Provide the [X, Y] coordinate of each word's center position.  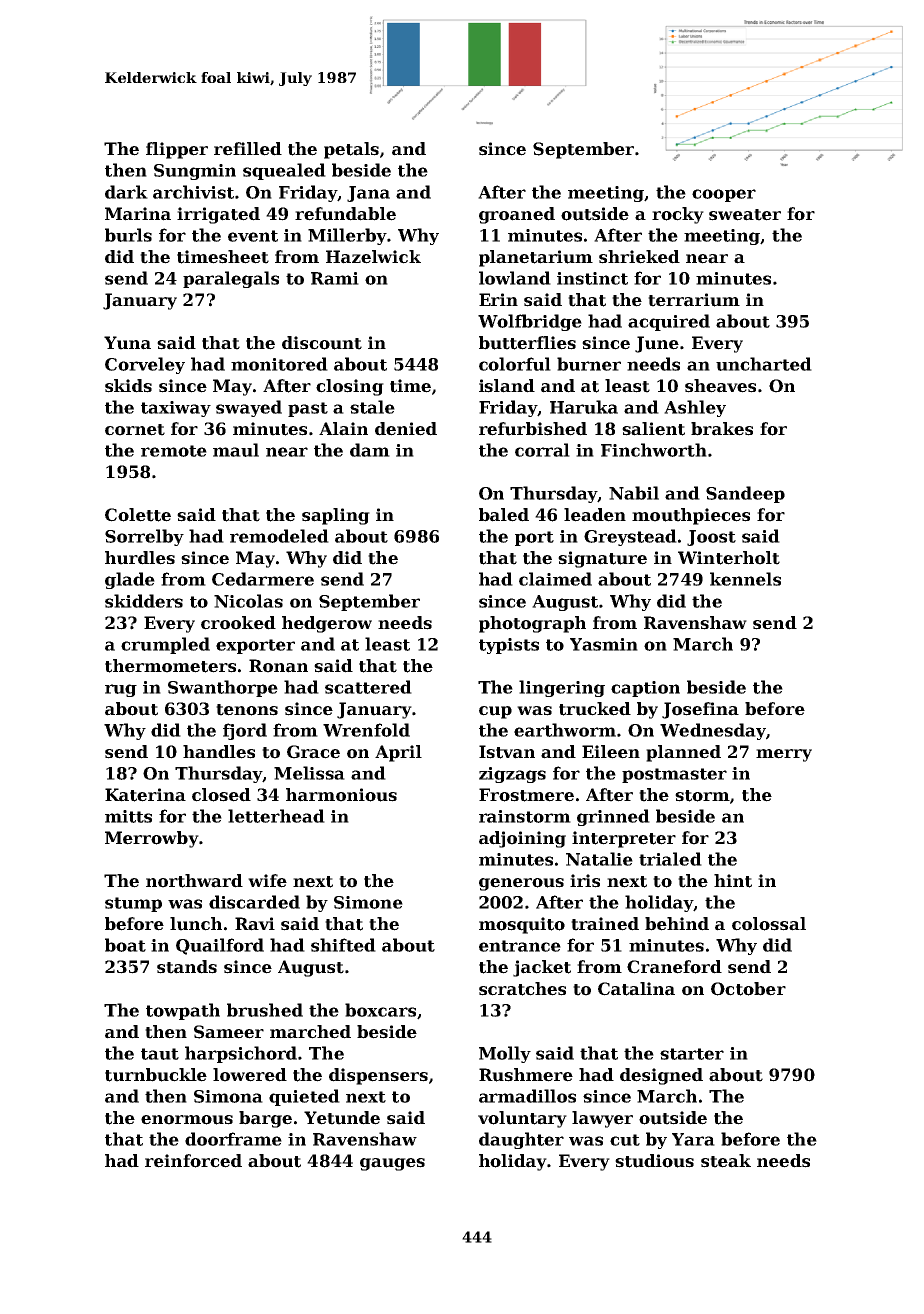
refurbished [533, 429]
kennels [745, 579]
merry [784, 755]
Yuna [127, 343]
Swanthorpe [223, 688]
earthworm [565, 730]
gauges [392, 1164]
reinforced [193, 1161]
